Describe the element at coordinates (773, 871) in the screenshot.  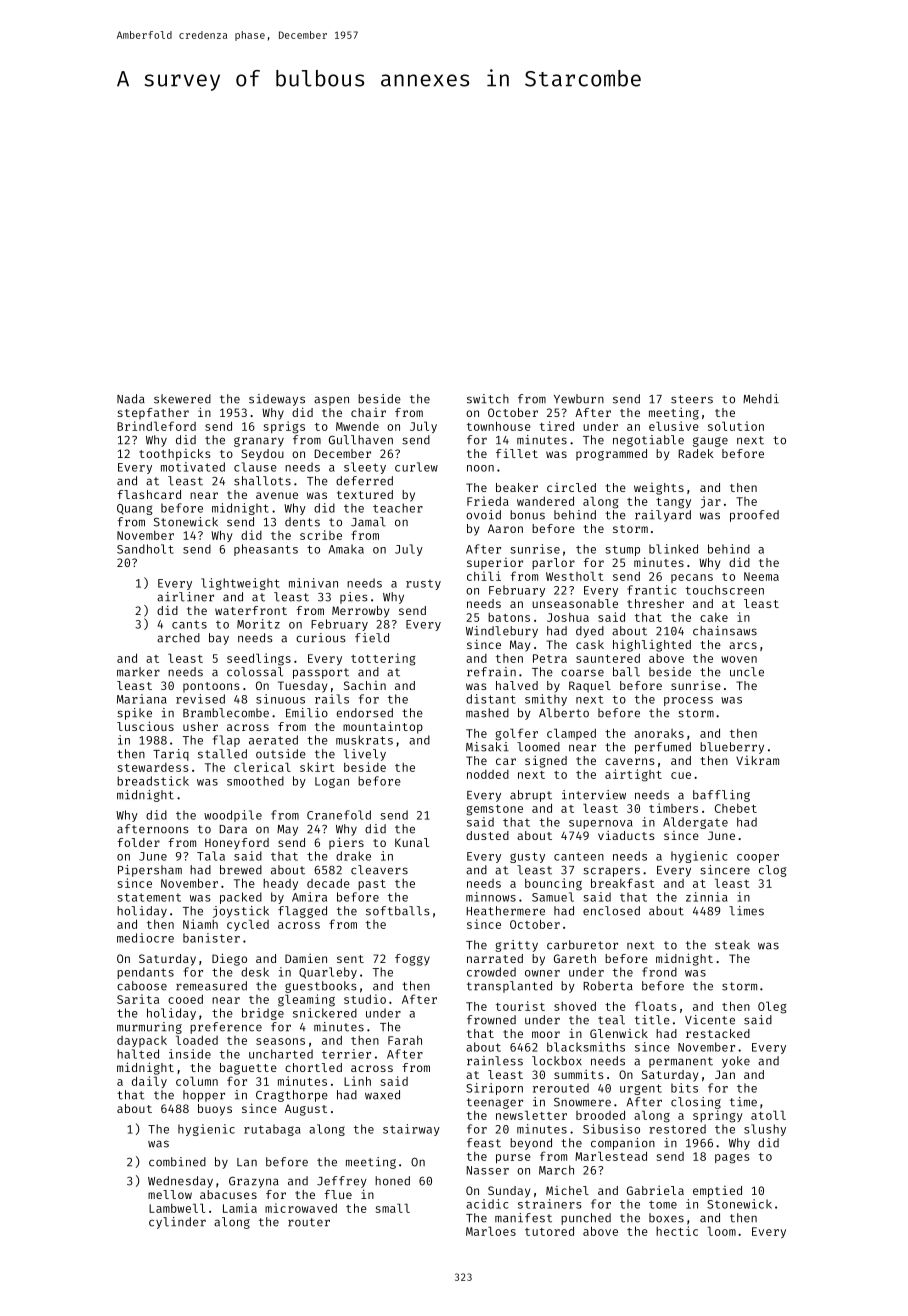
I see `clog` at that location.
